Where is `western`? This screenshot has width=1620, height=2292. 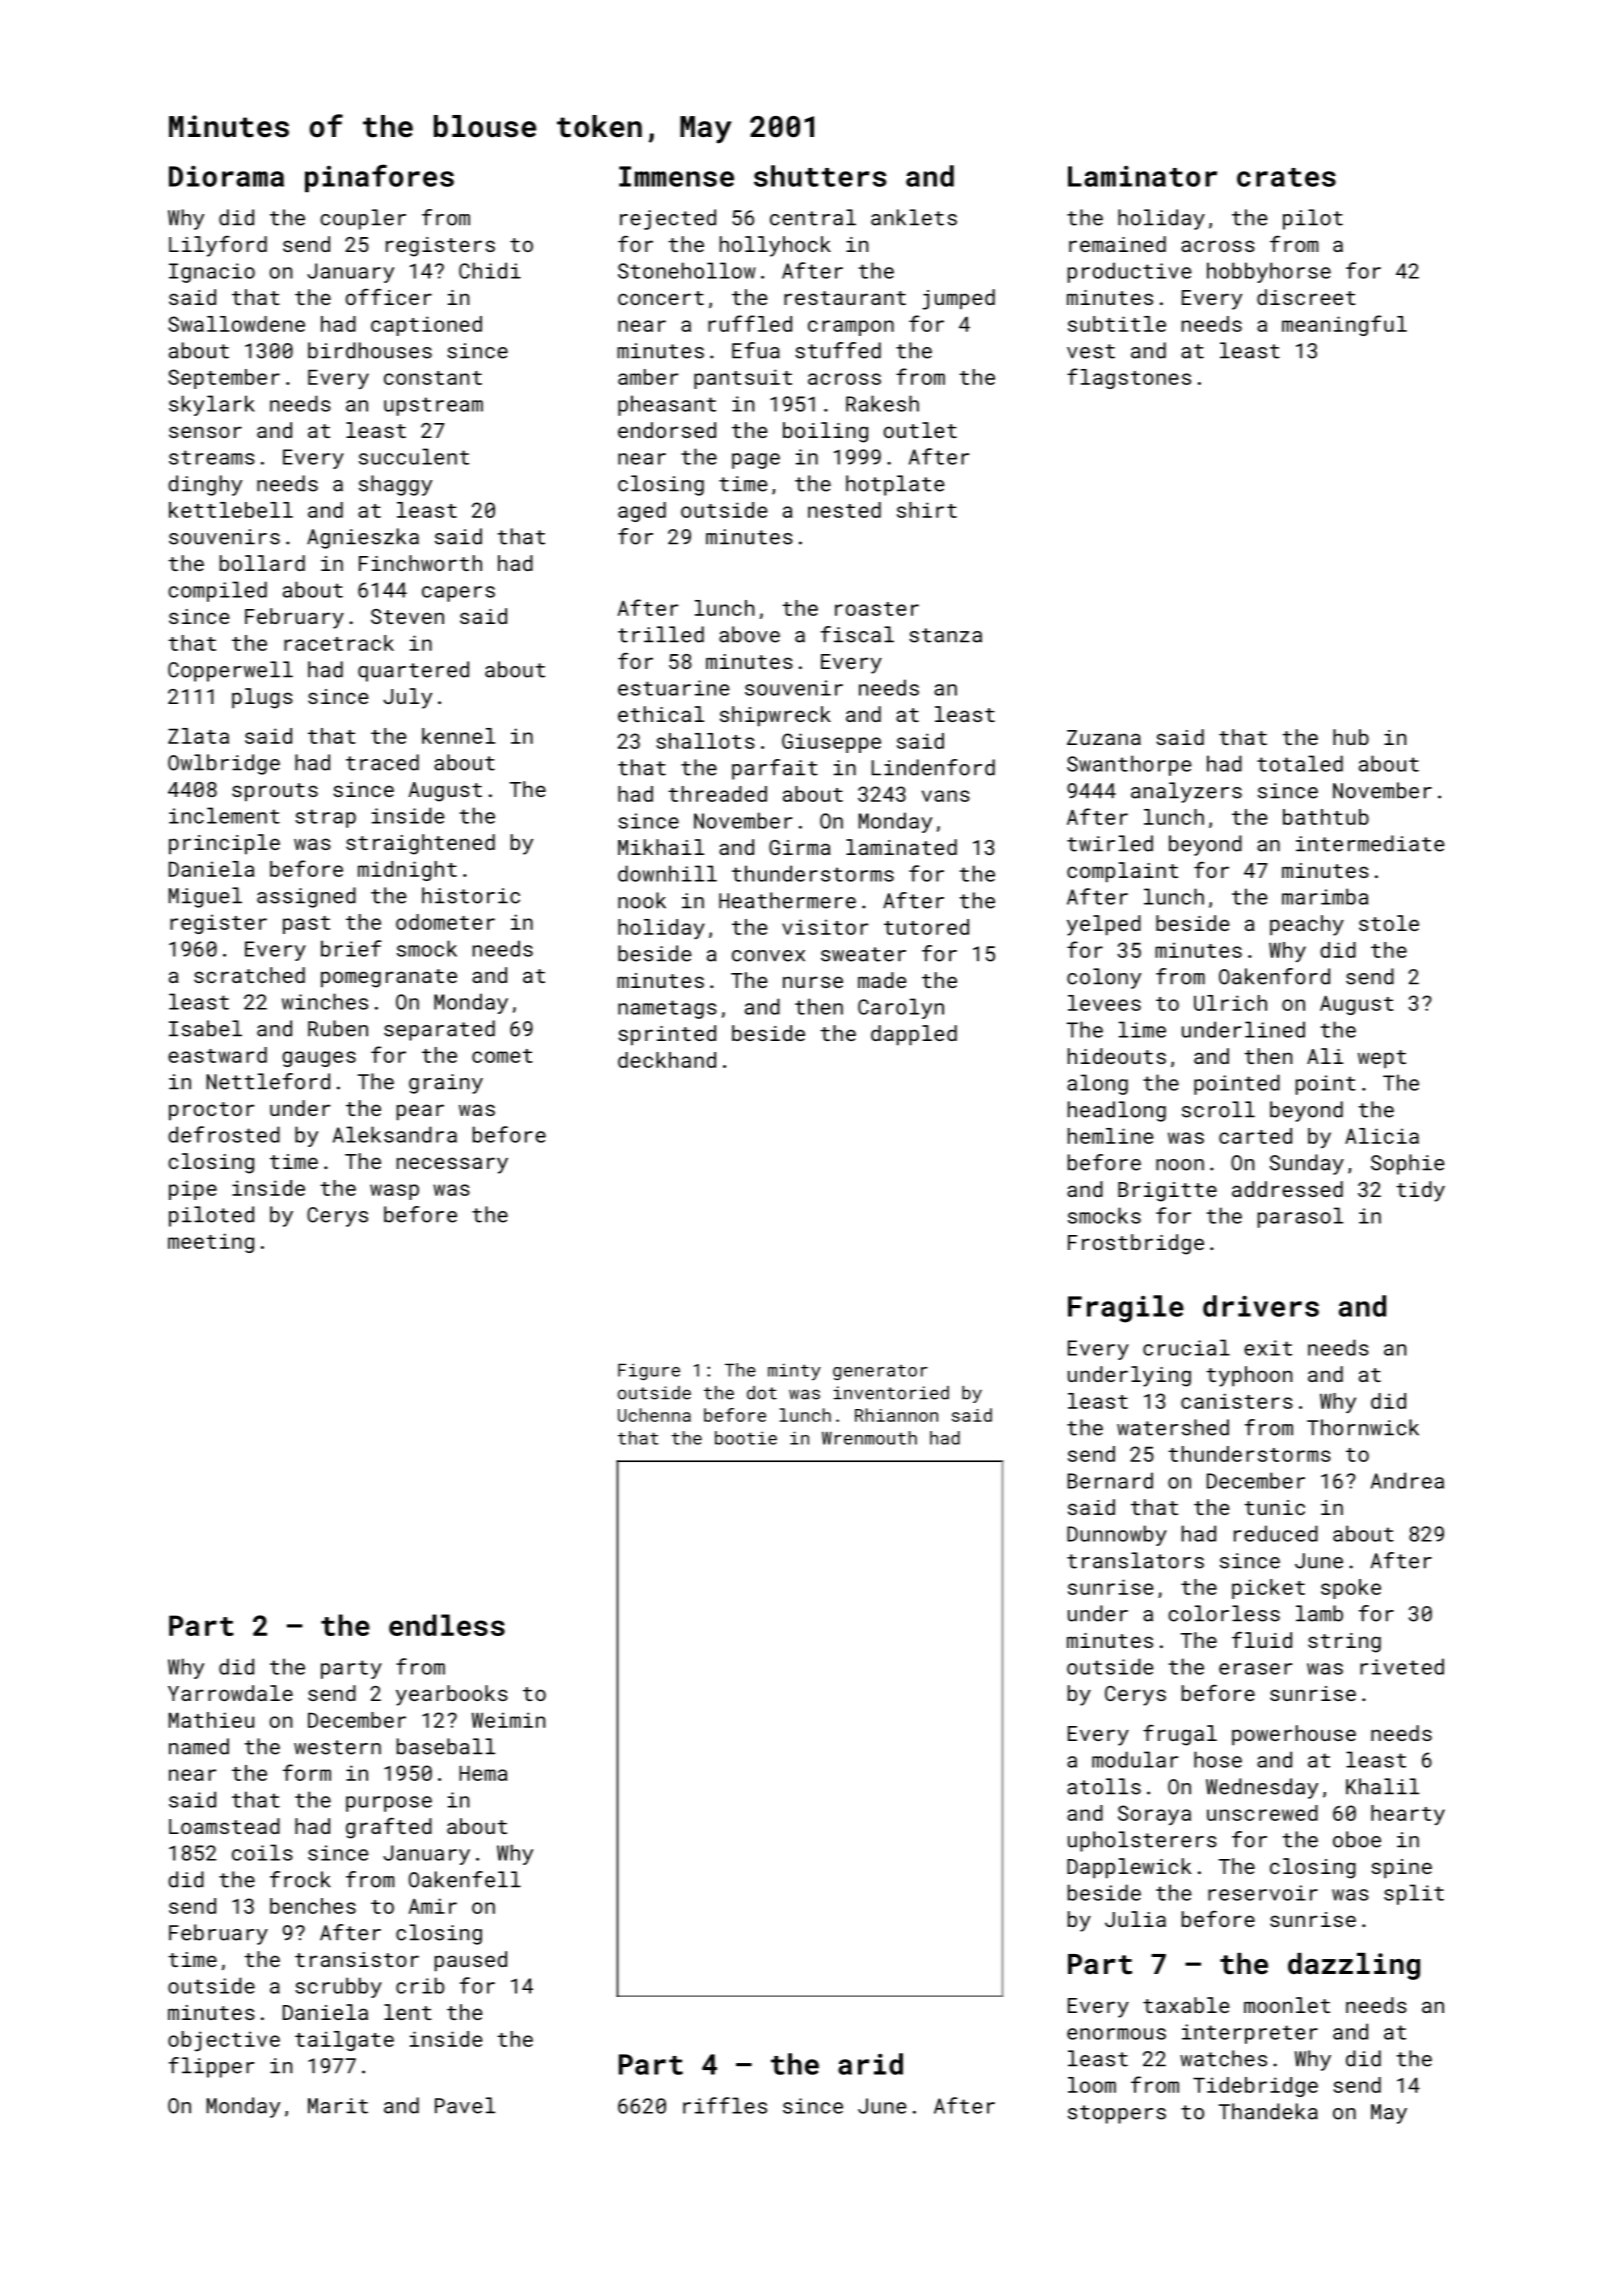
western is located at coordinates (337, 1747).
